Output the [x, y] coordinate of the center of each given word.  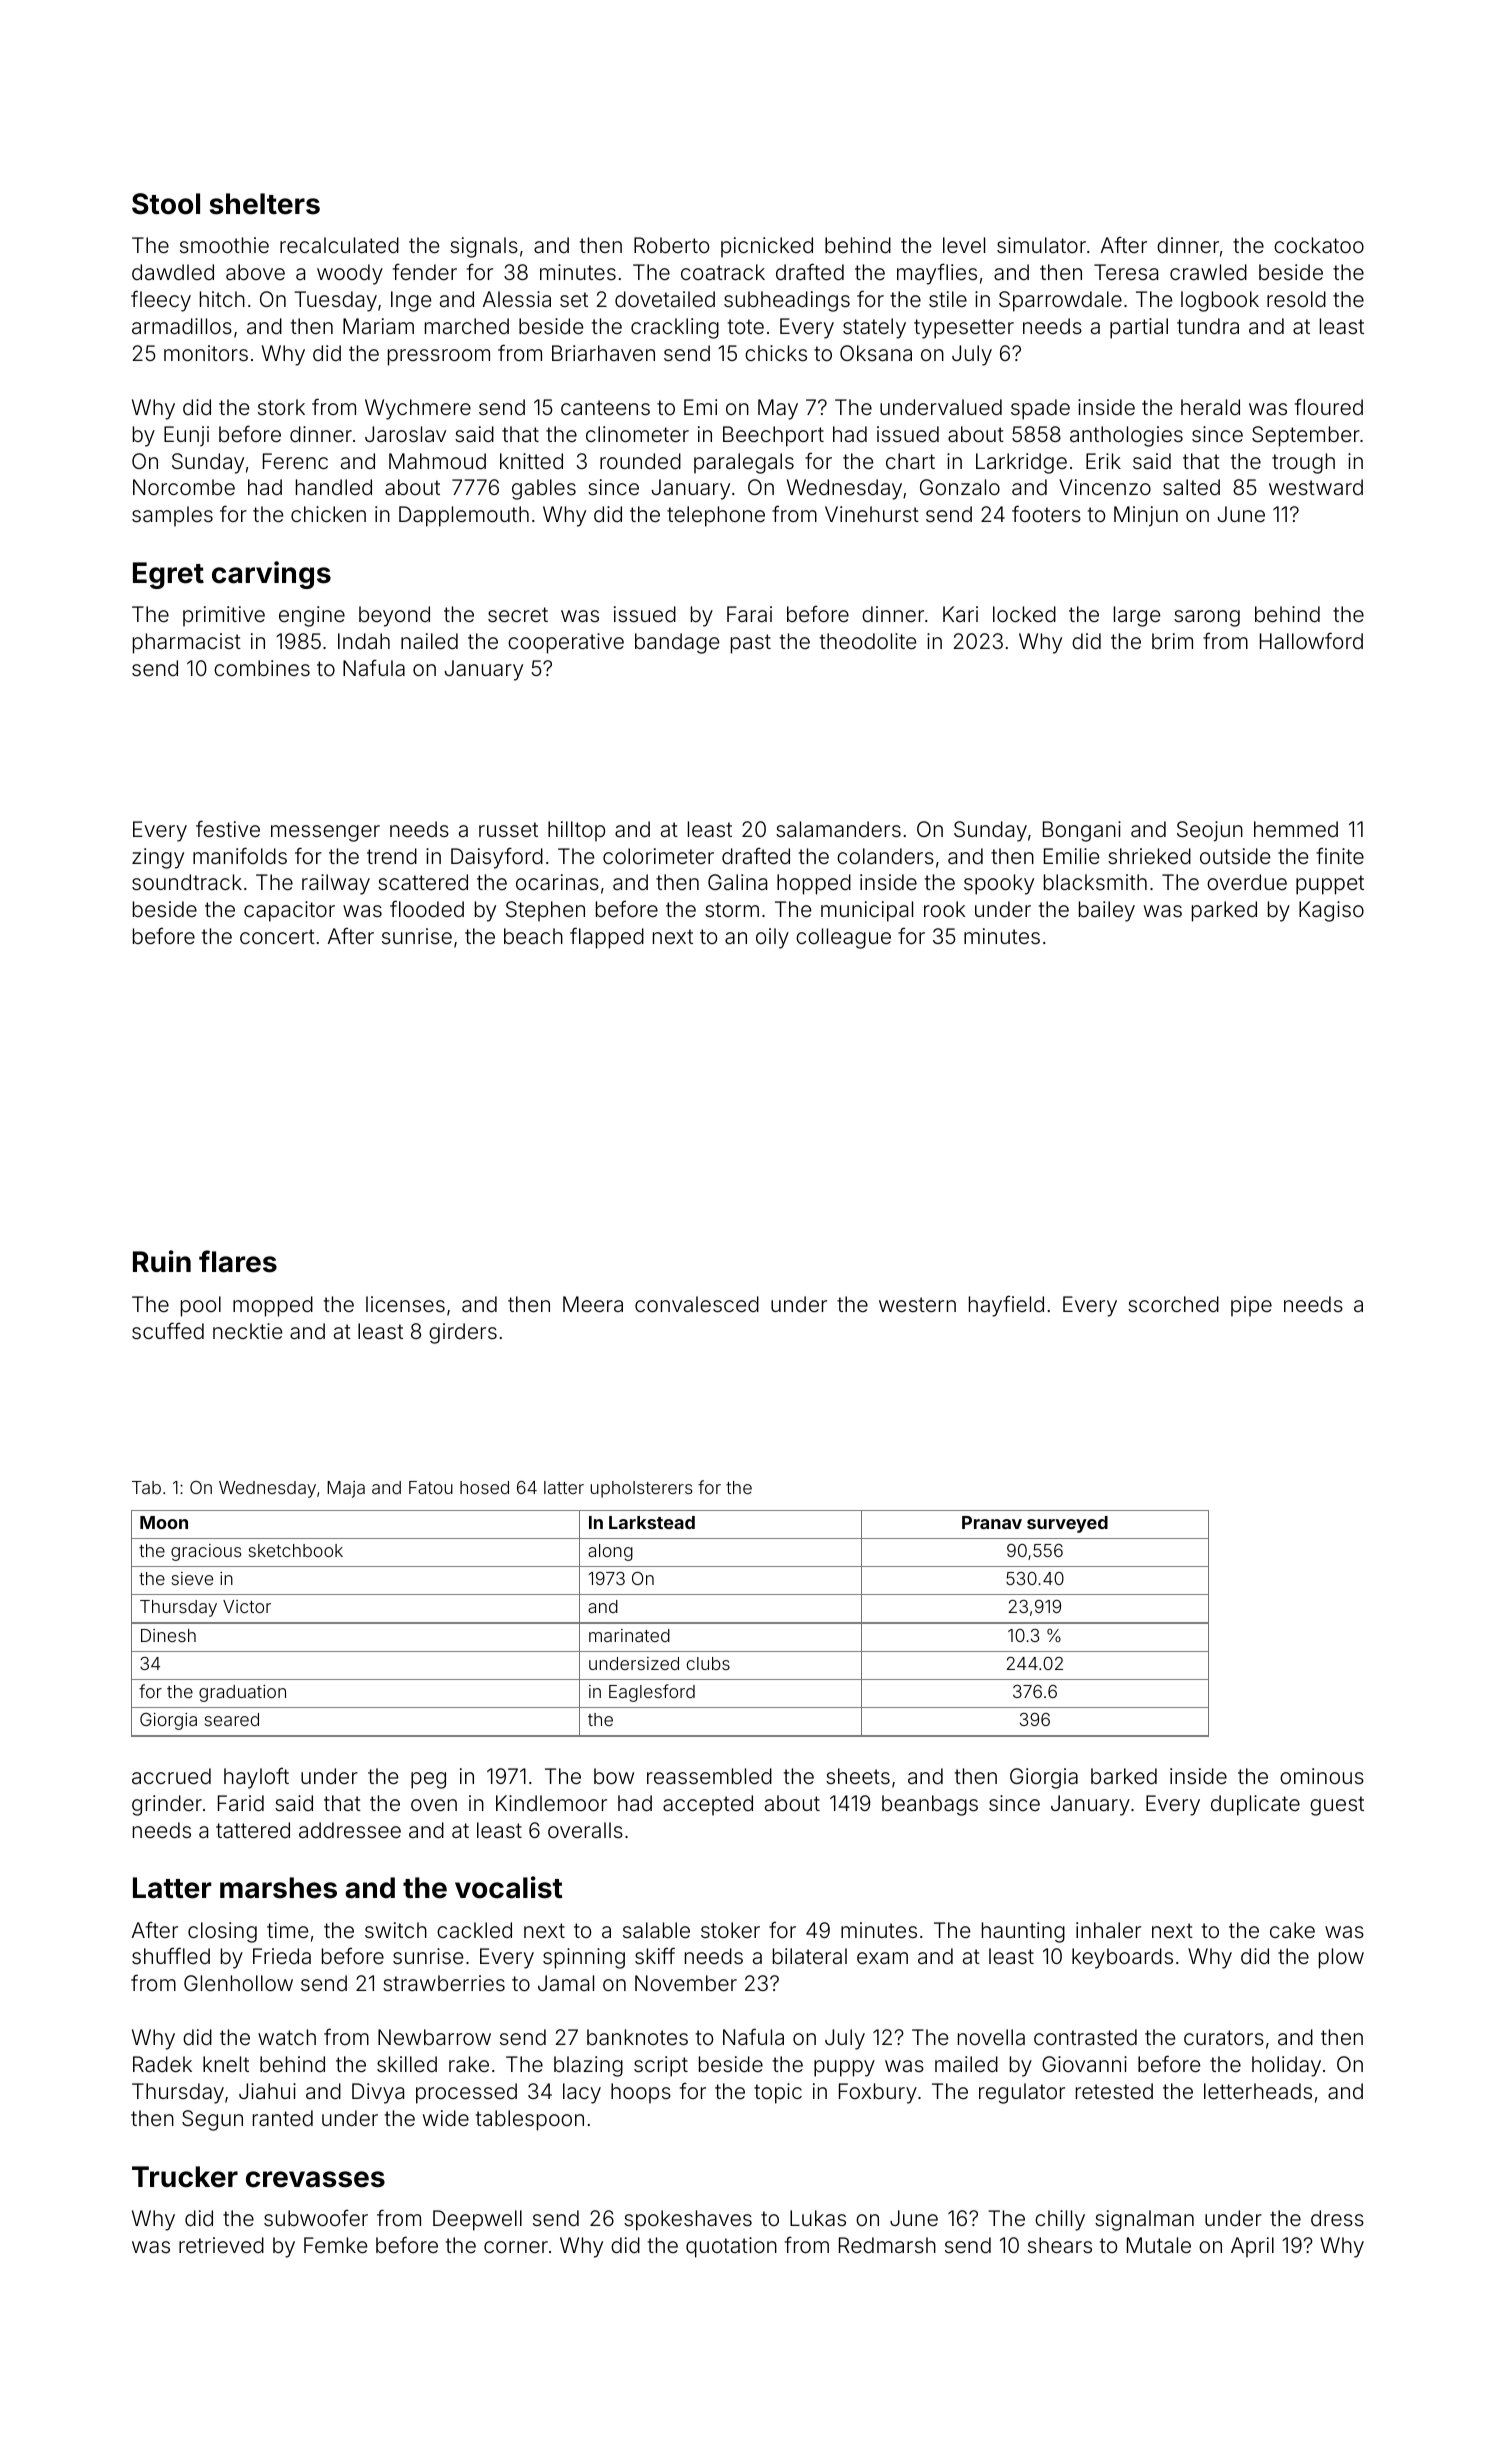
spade [1040, 409]
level [964, 245]
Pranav [992, 1522]
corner [516, 2247]
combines [262, 668]
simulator [1041, 245]
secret [518, 614]
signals [484, 247]
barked [1124, 1776]
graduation [242, 1693]
